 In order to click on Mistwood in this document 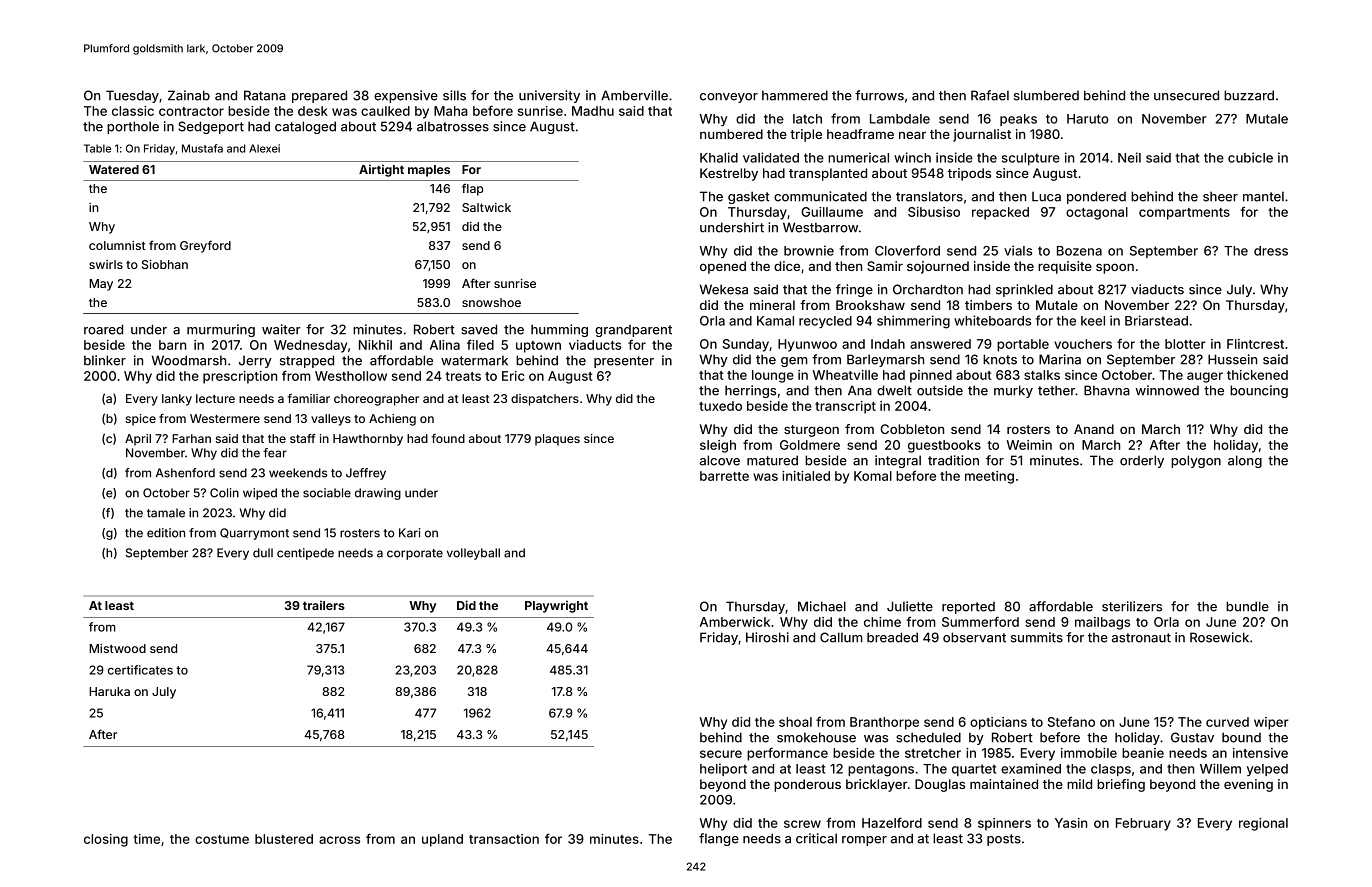, I will do `click(117, 648)`.
